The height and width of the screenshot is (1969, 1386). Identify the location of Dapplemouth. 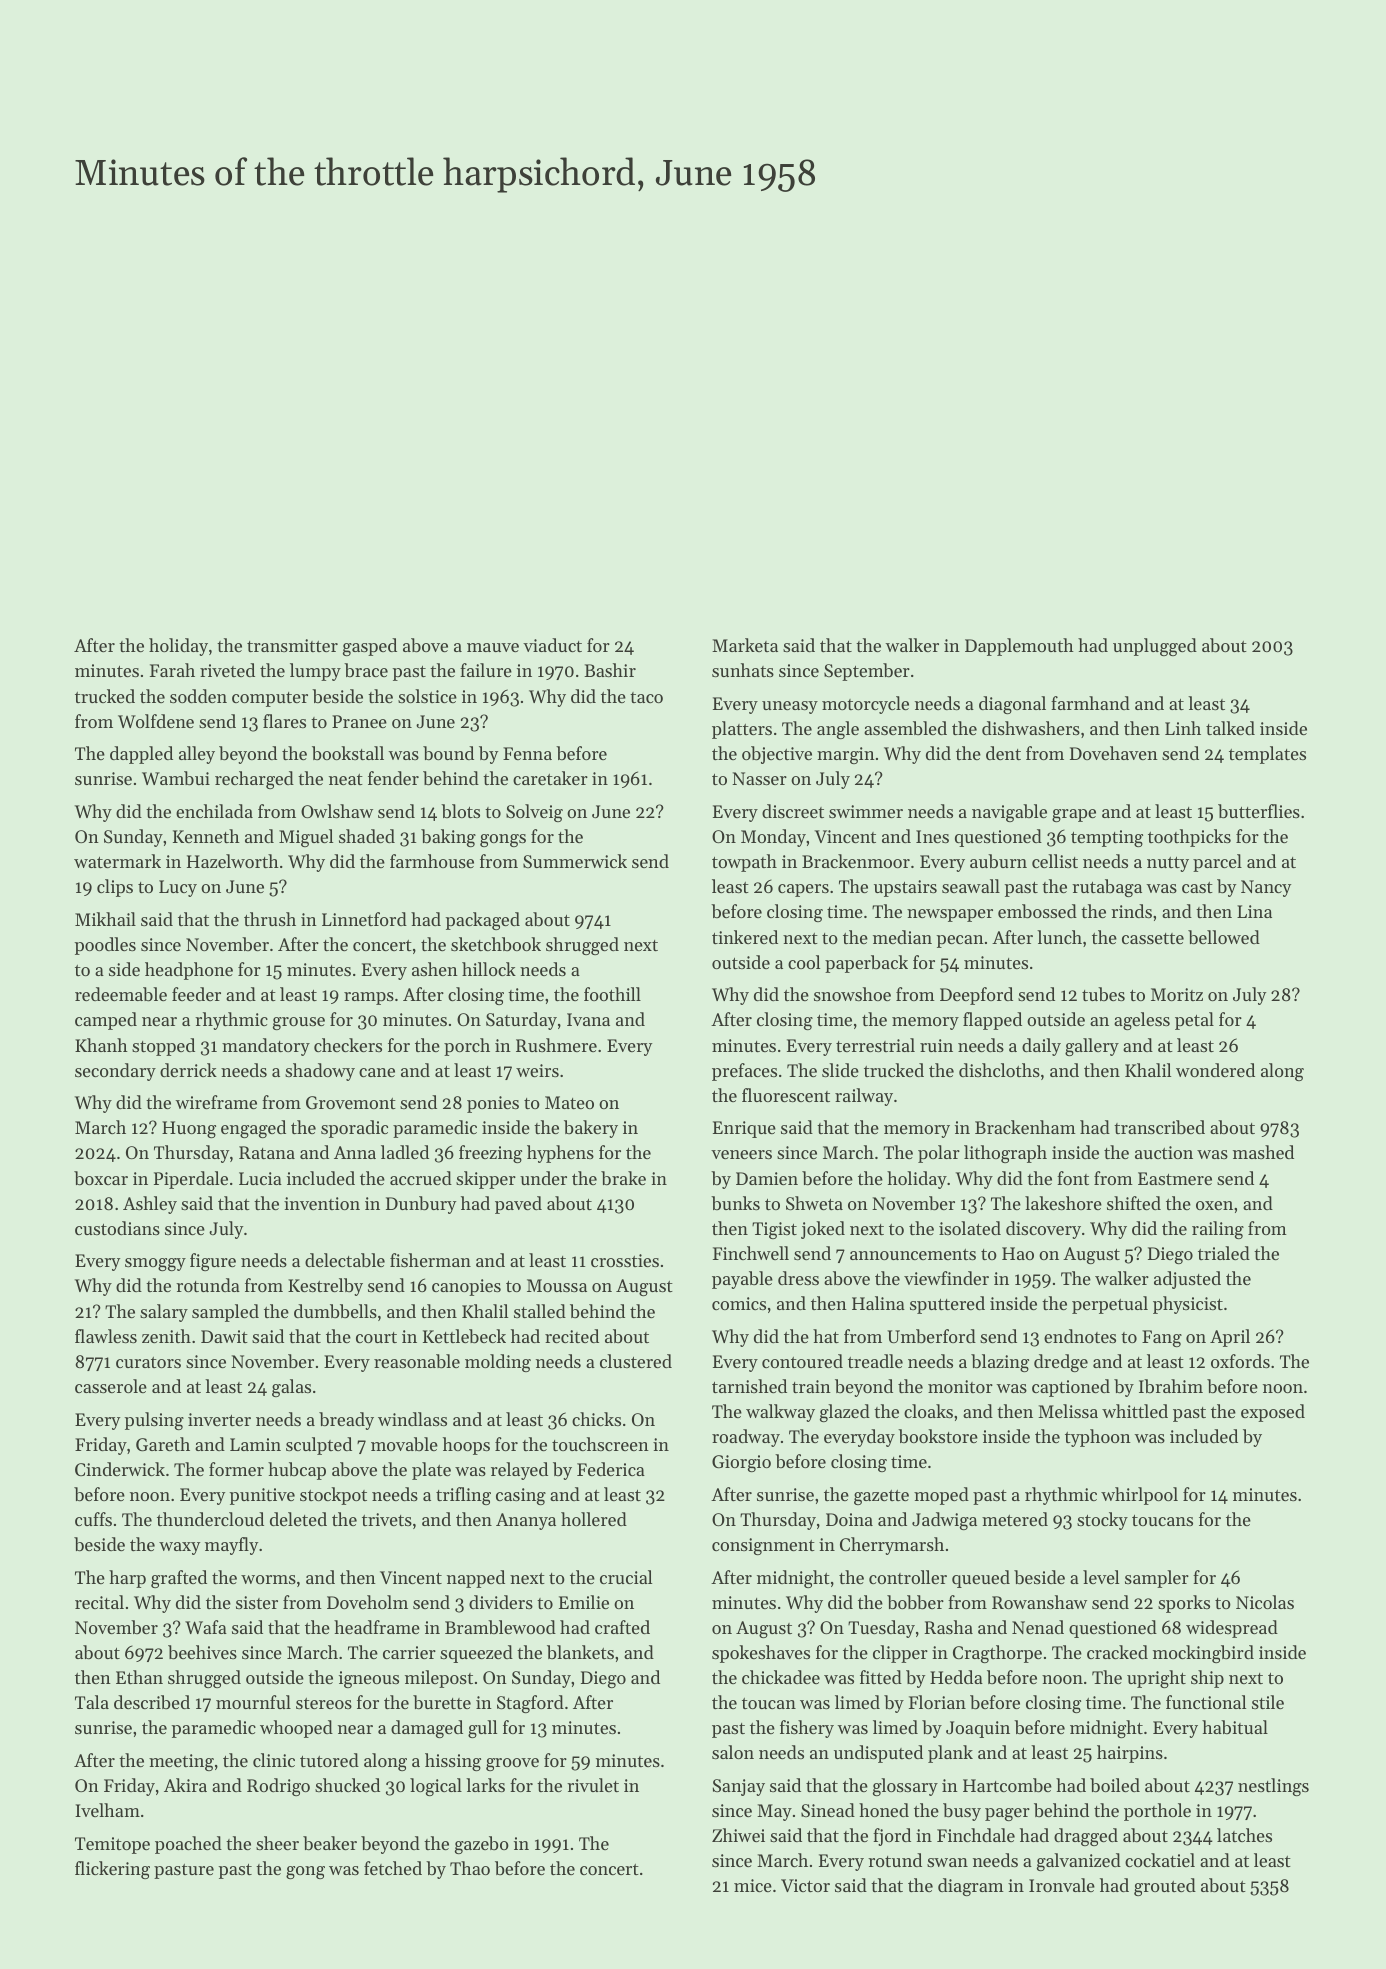
(1019, 647).
